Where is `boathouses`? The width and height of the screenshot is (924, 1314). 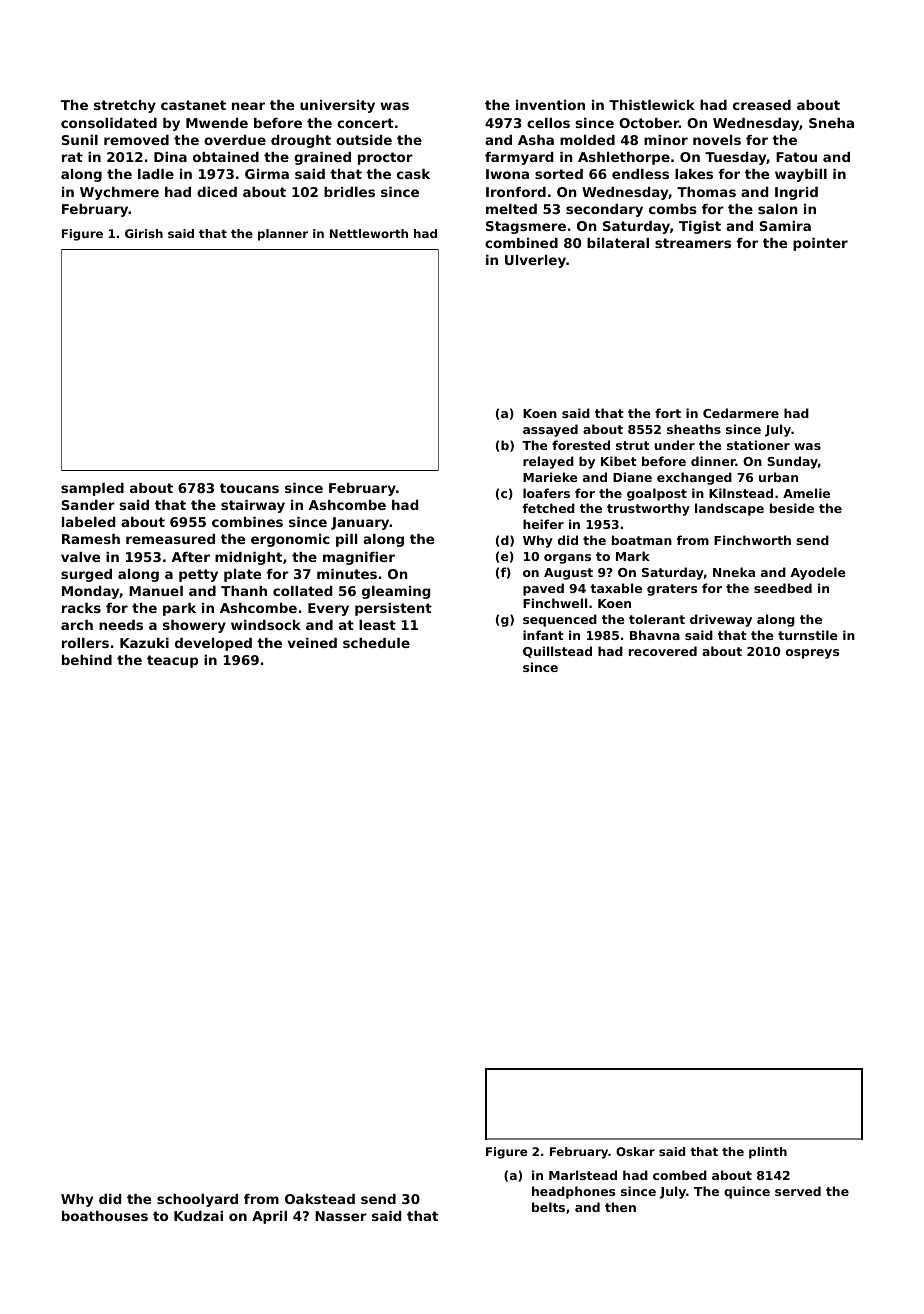
boathouses is located at coordinates (105, 1216).
